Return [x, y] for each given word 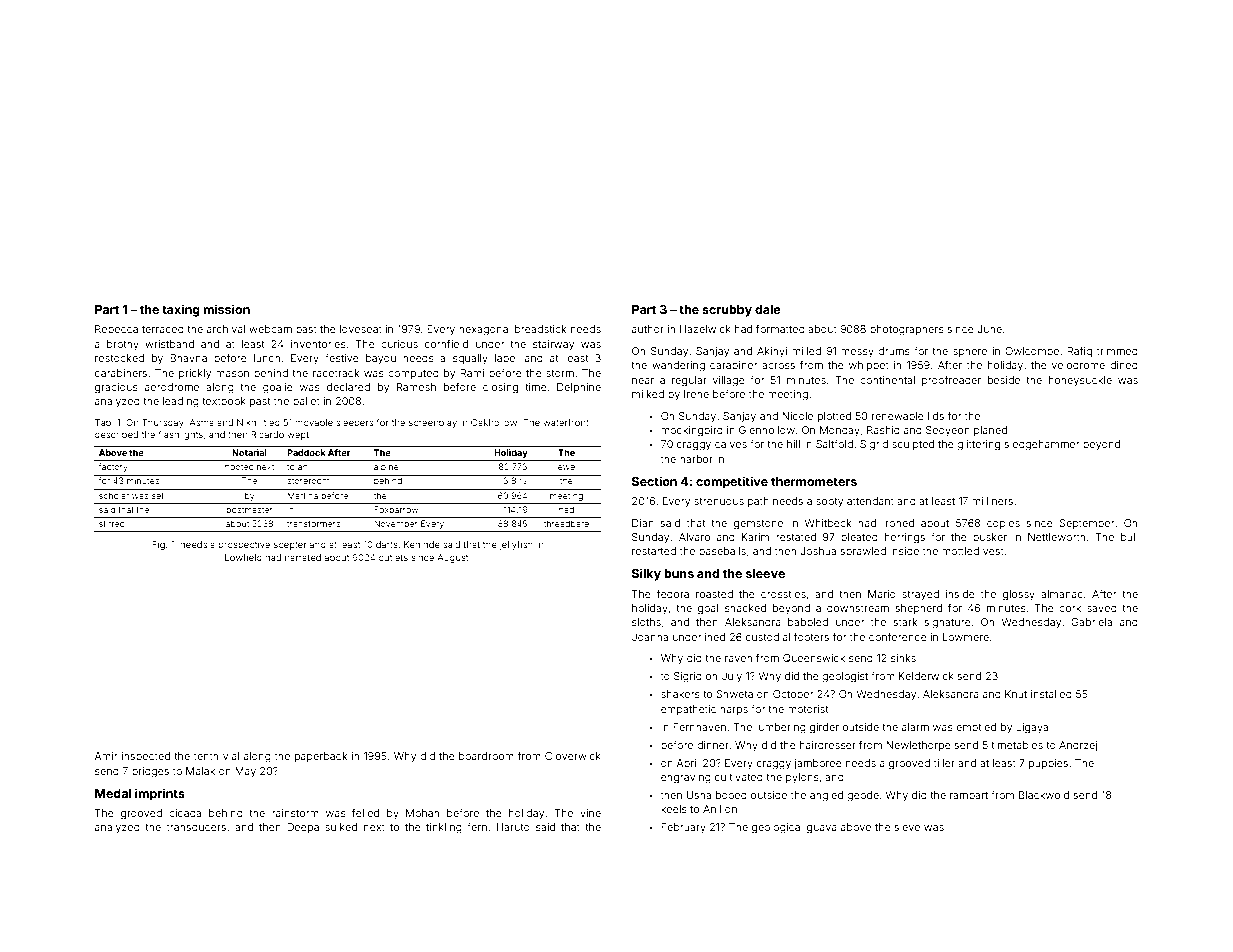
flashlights [181, 435]
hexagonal [485, 330]
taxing [181, 310]
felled [365, 813]
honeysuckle [1080, 381]
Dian [643, 523]
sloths [646, 622]
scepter [290, 546]
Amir [106, 756]
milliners [992, 501]
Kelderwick [926, 676]
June [989, 329]
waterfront [566, 422]
